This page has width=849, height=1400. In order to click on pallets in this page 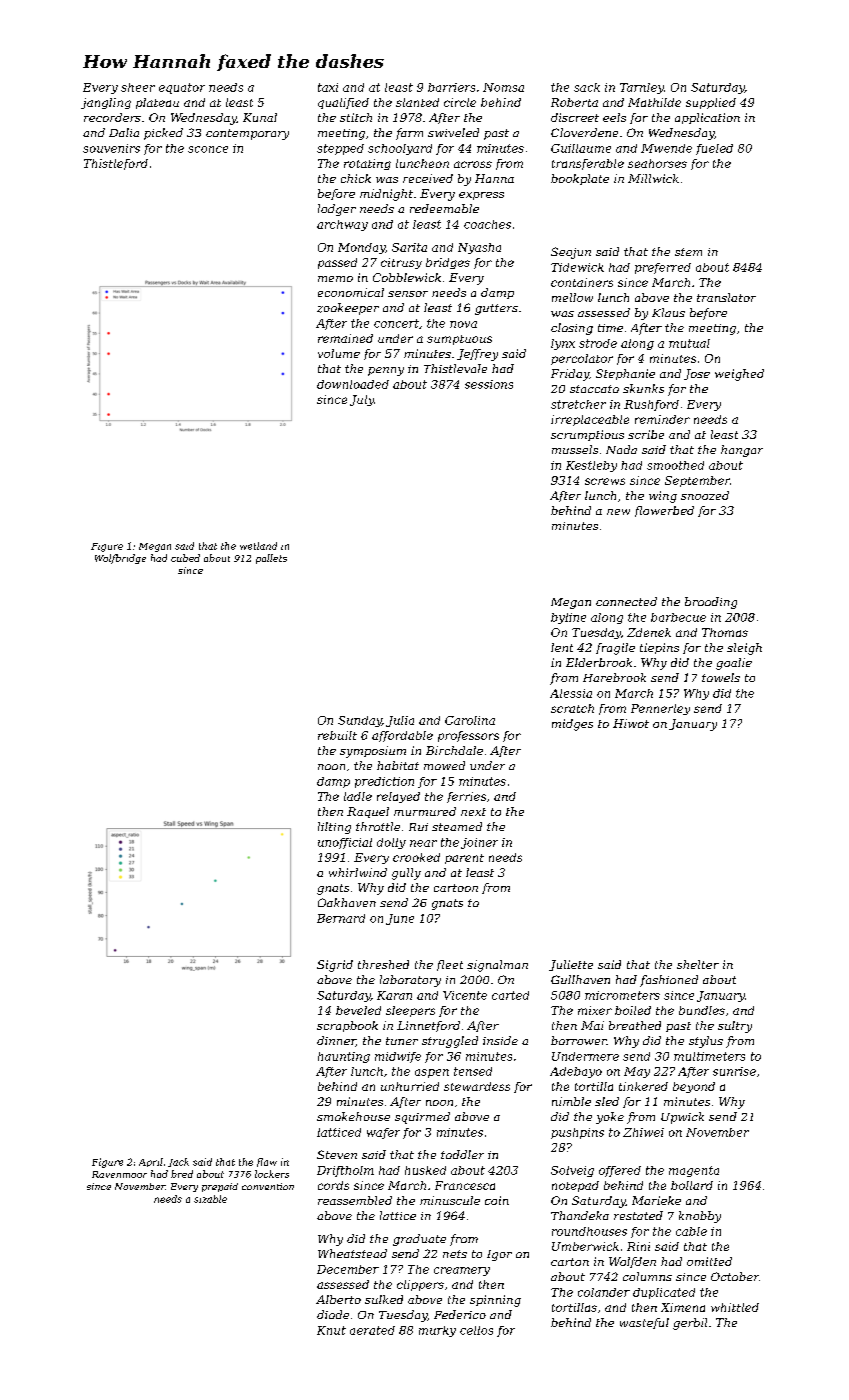, I will do `click(271, 559)`.
